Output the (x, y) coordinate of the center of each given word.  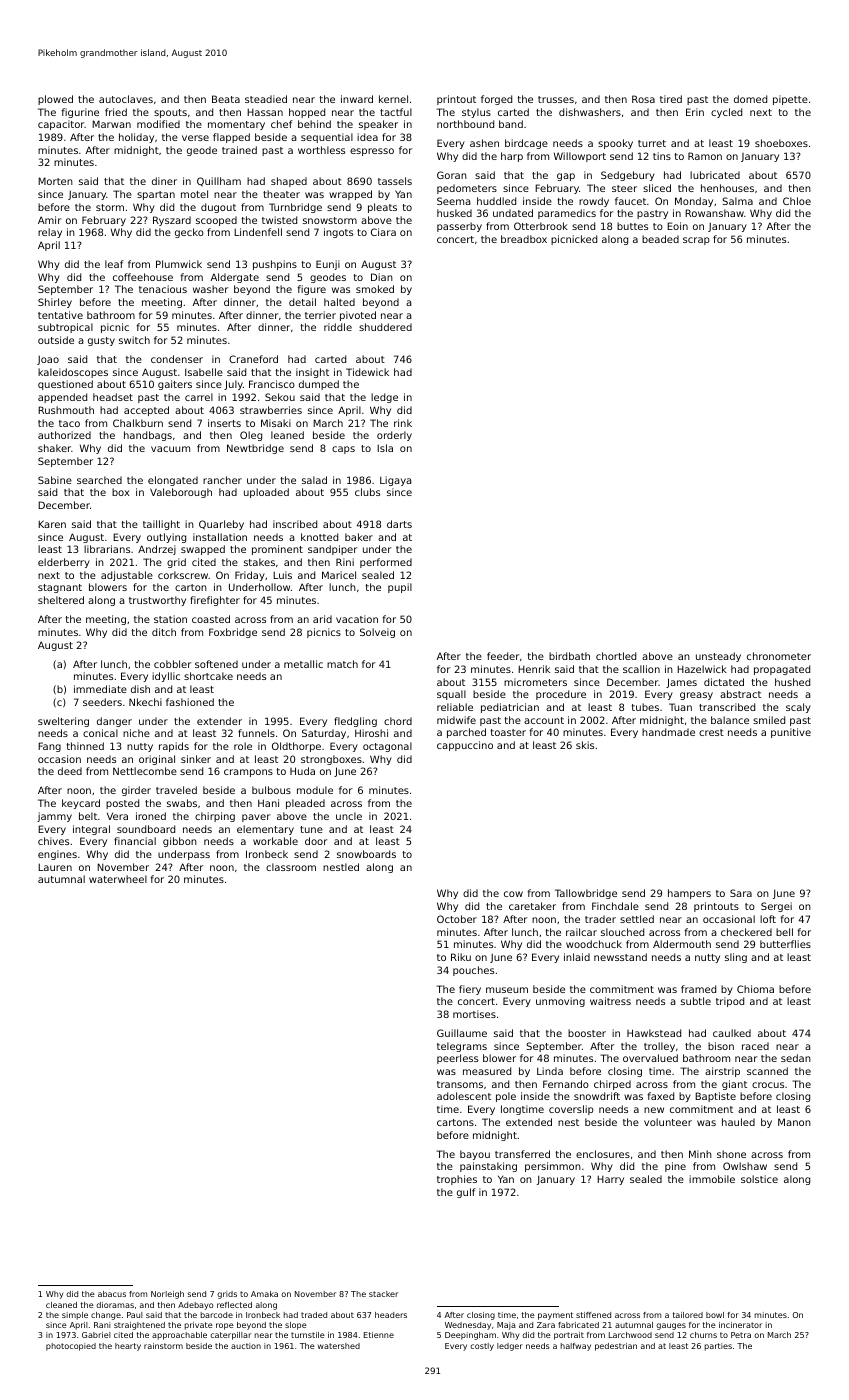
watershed (339, 1346)
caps (343, 450)
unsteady (718, 657)
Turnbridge (295, 208)
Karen (52, 524)
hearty (128, 1347)
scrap (696, 241)
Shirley (55, 303)
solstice (759, 1179)
